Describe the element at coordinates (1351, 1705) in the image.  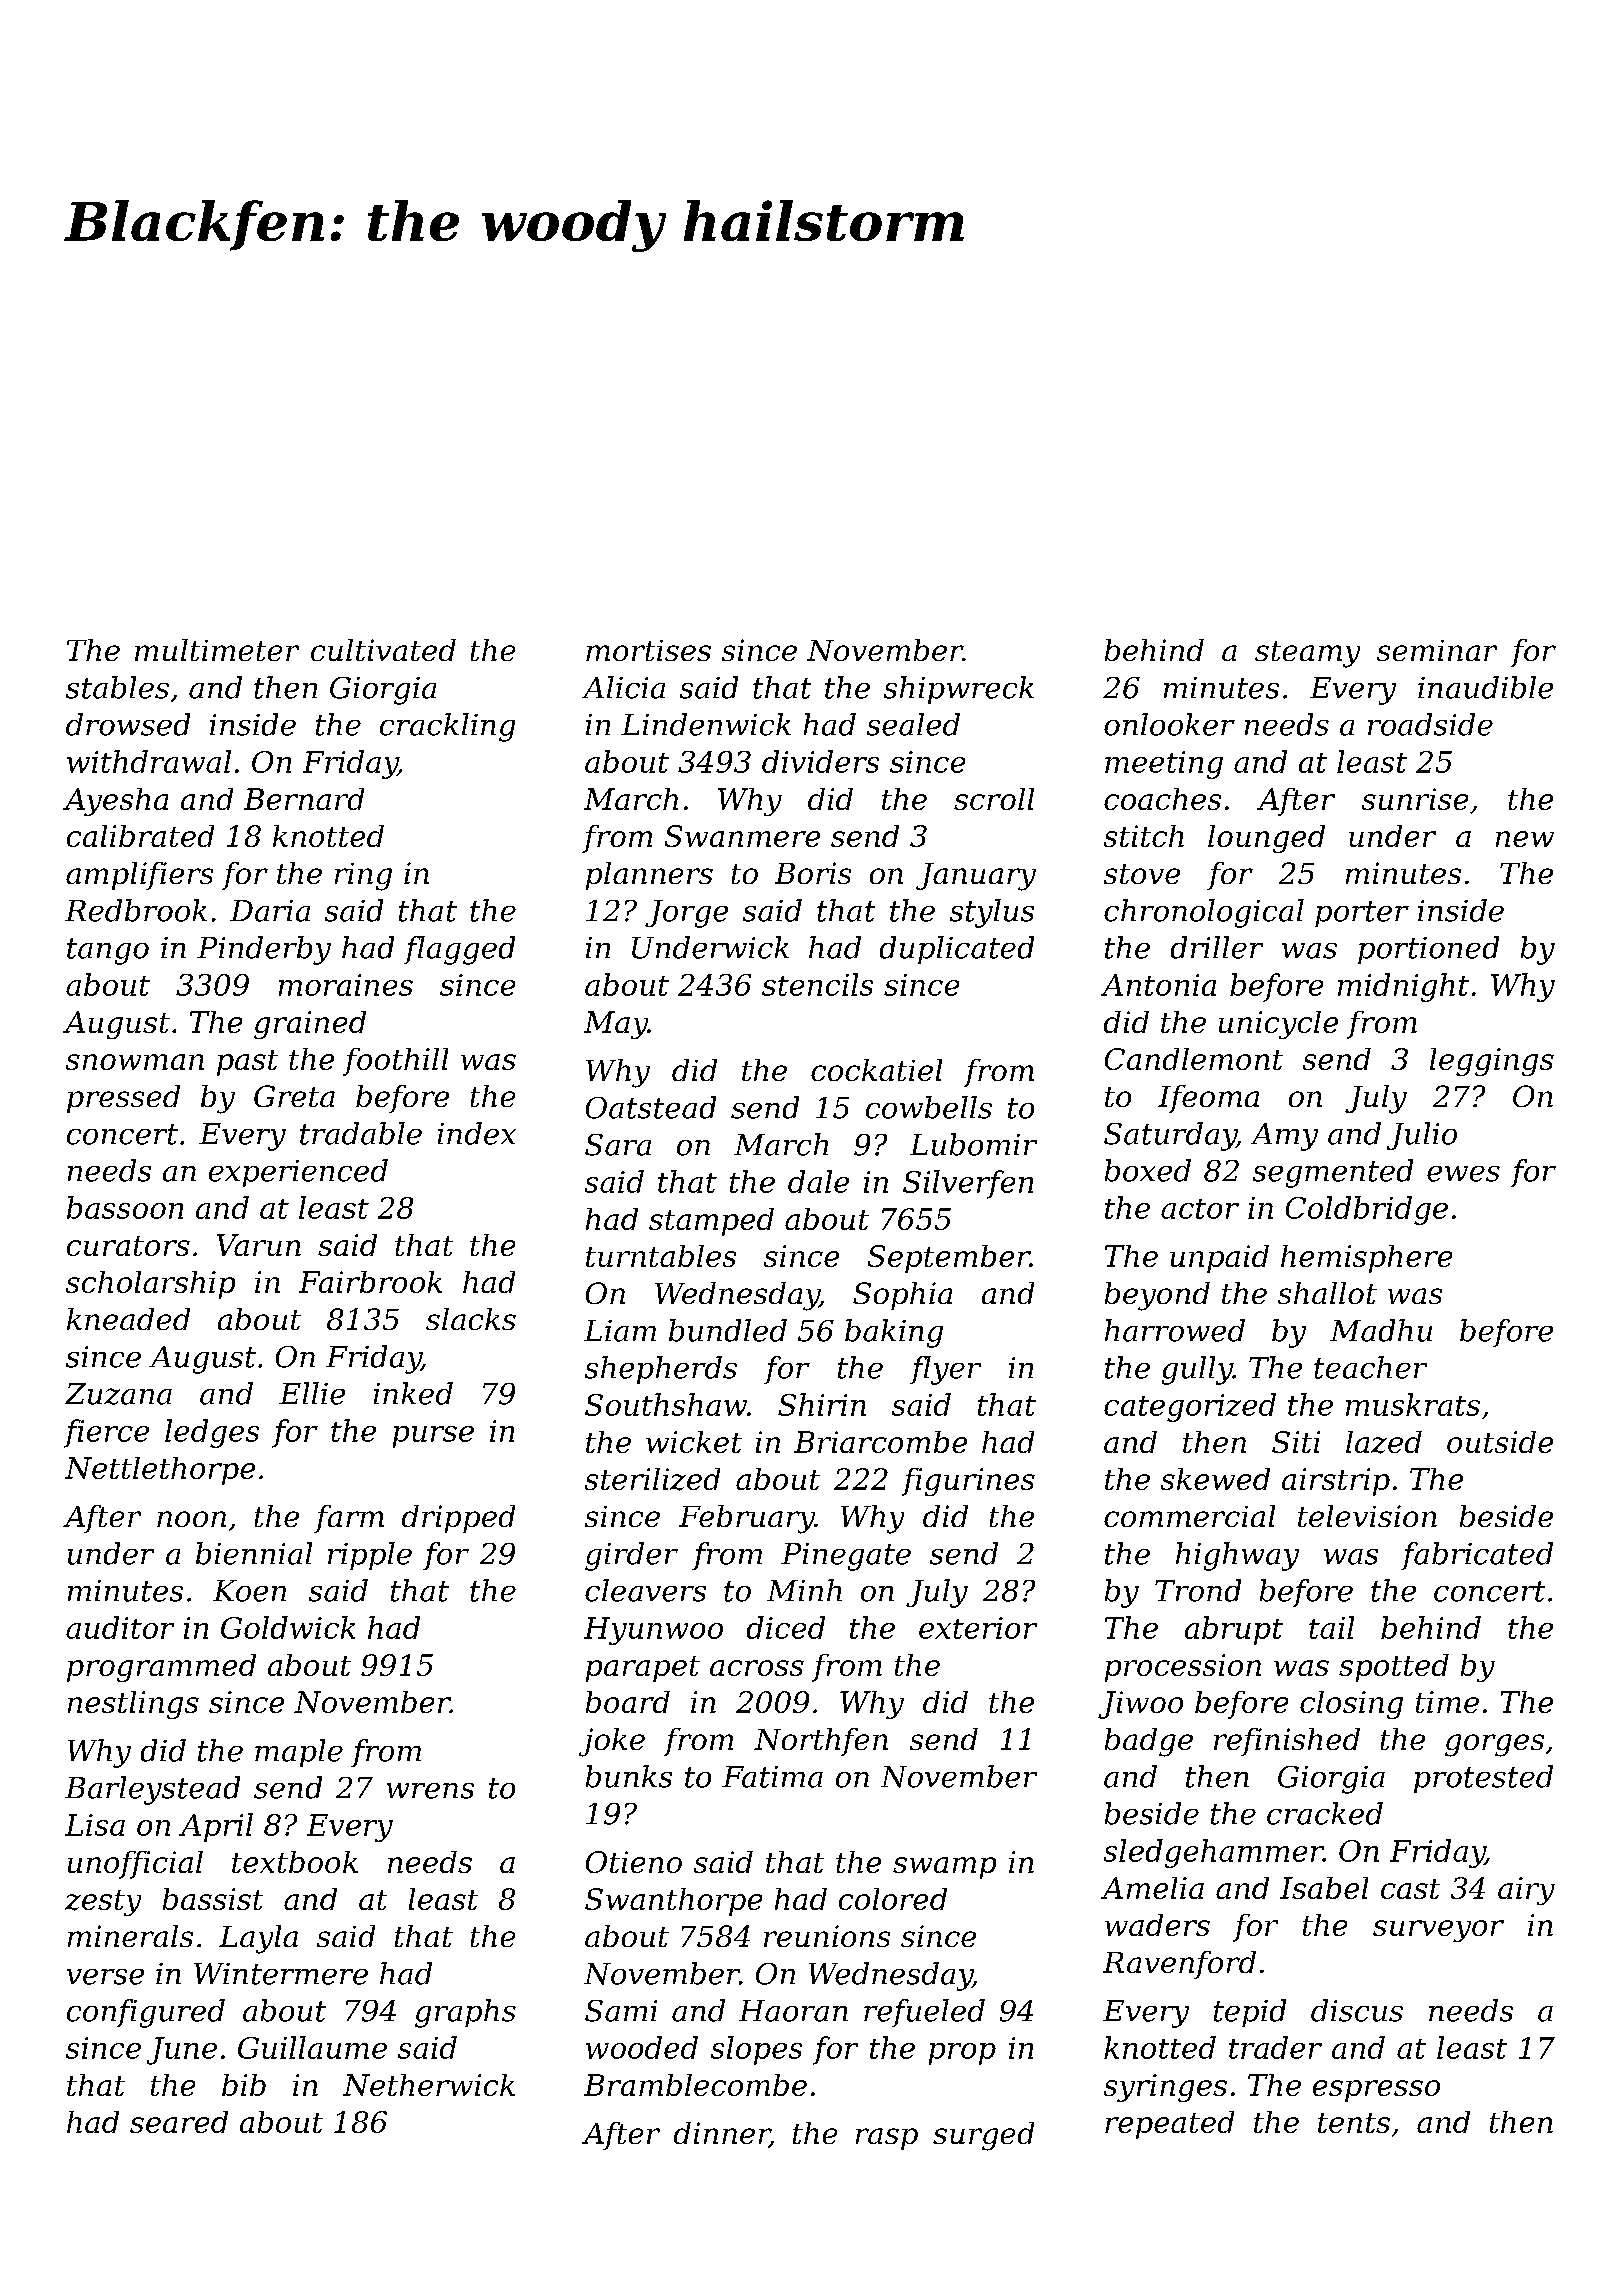
I see `closing` at that location.
